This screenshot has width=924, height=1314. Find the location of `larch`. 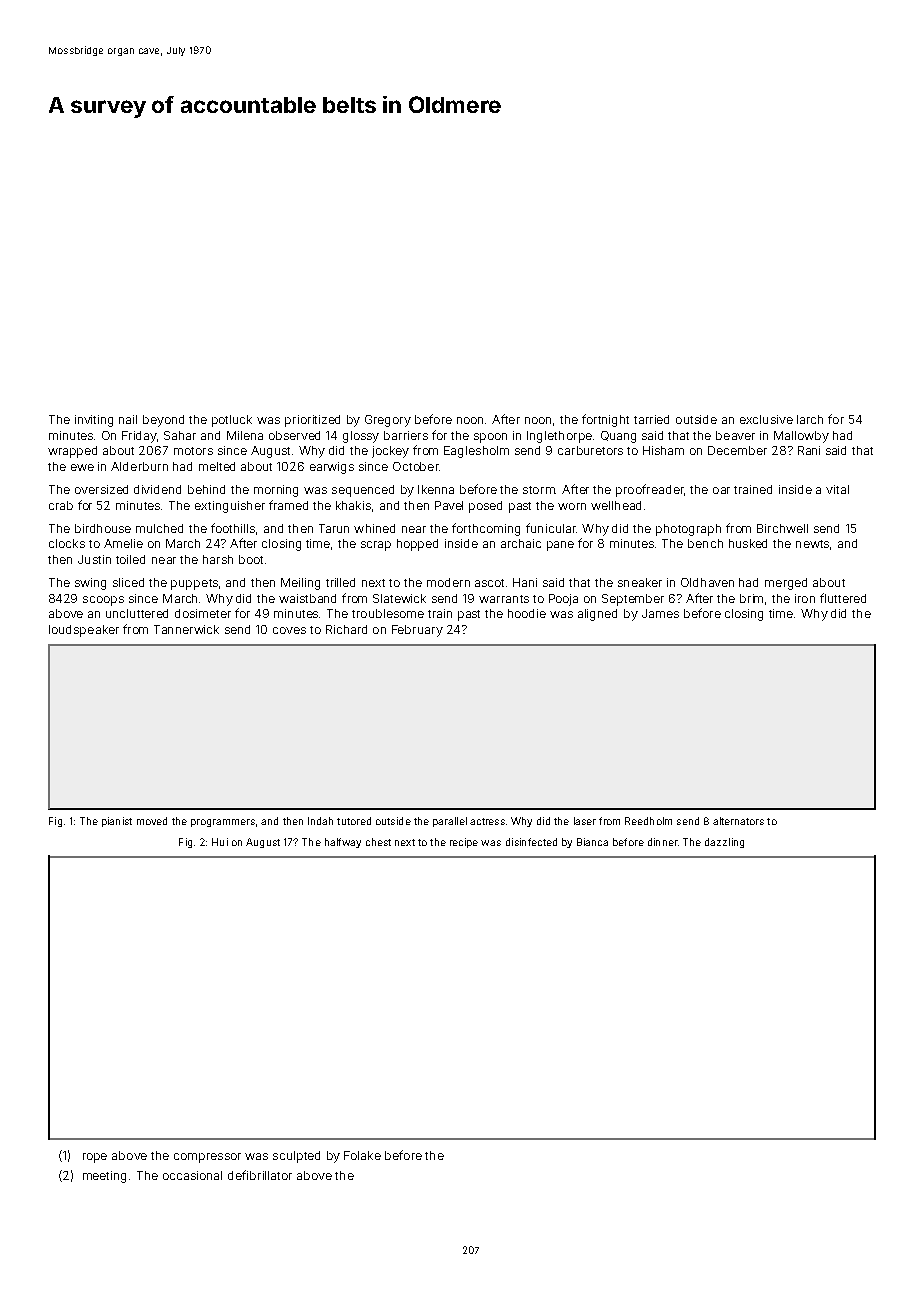

larch is located at coordinates (810, 419).
